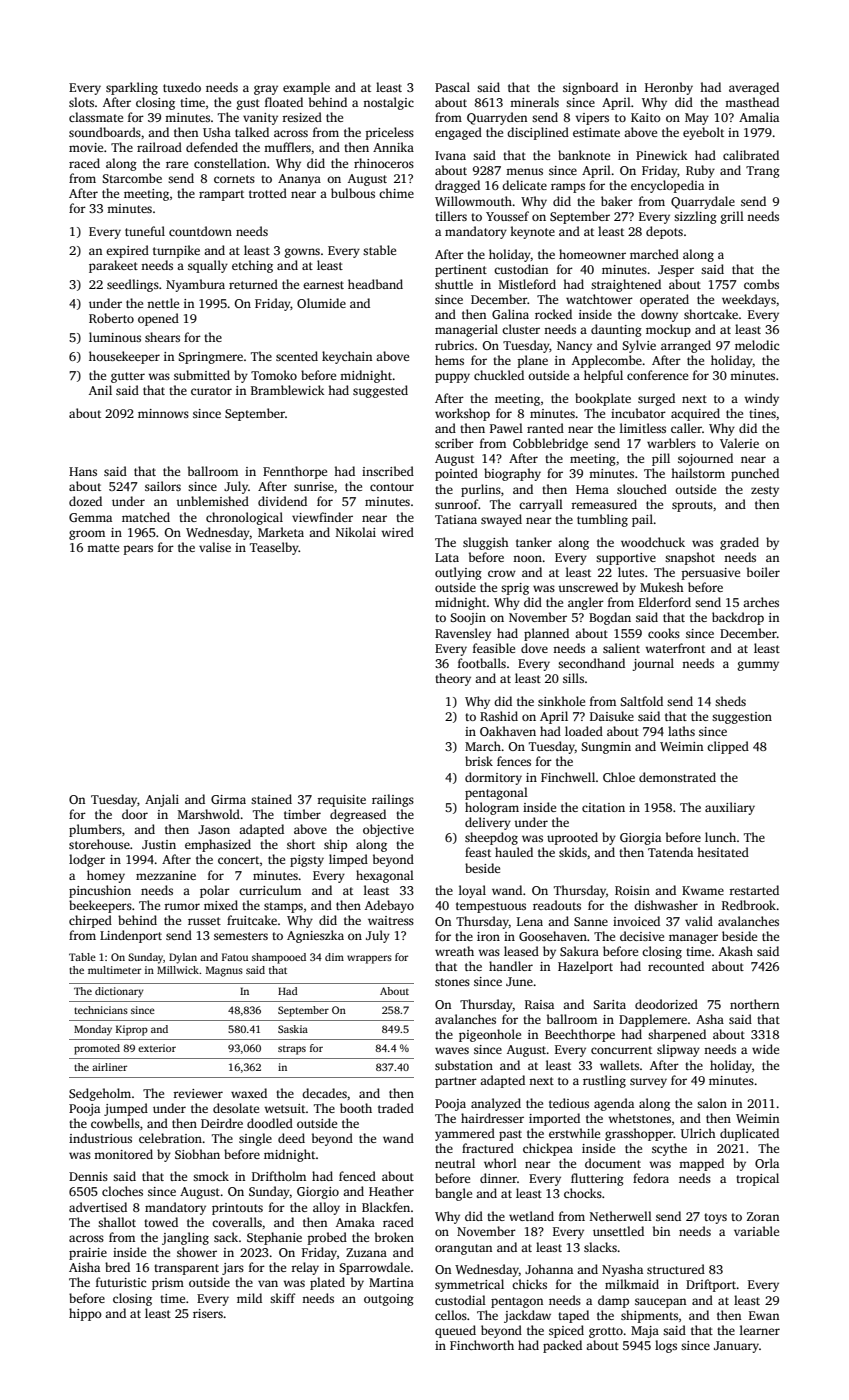 The image size is (849, 1400). What do you see at coordinates (671, 443) in the screenshot?
I see `warblers` at bounding box center [671, 443].
